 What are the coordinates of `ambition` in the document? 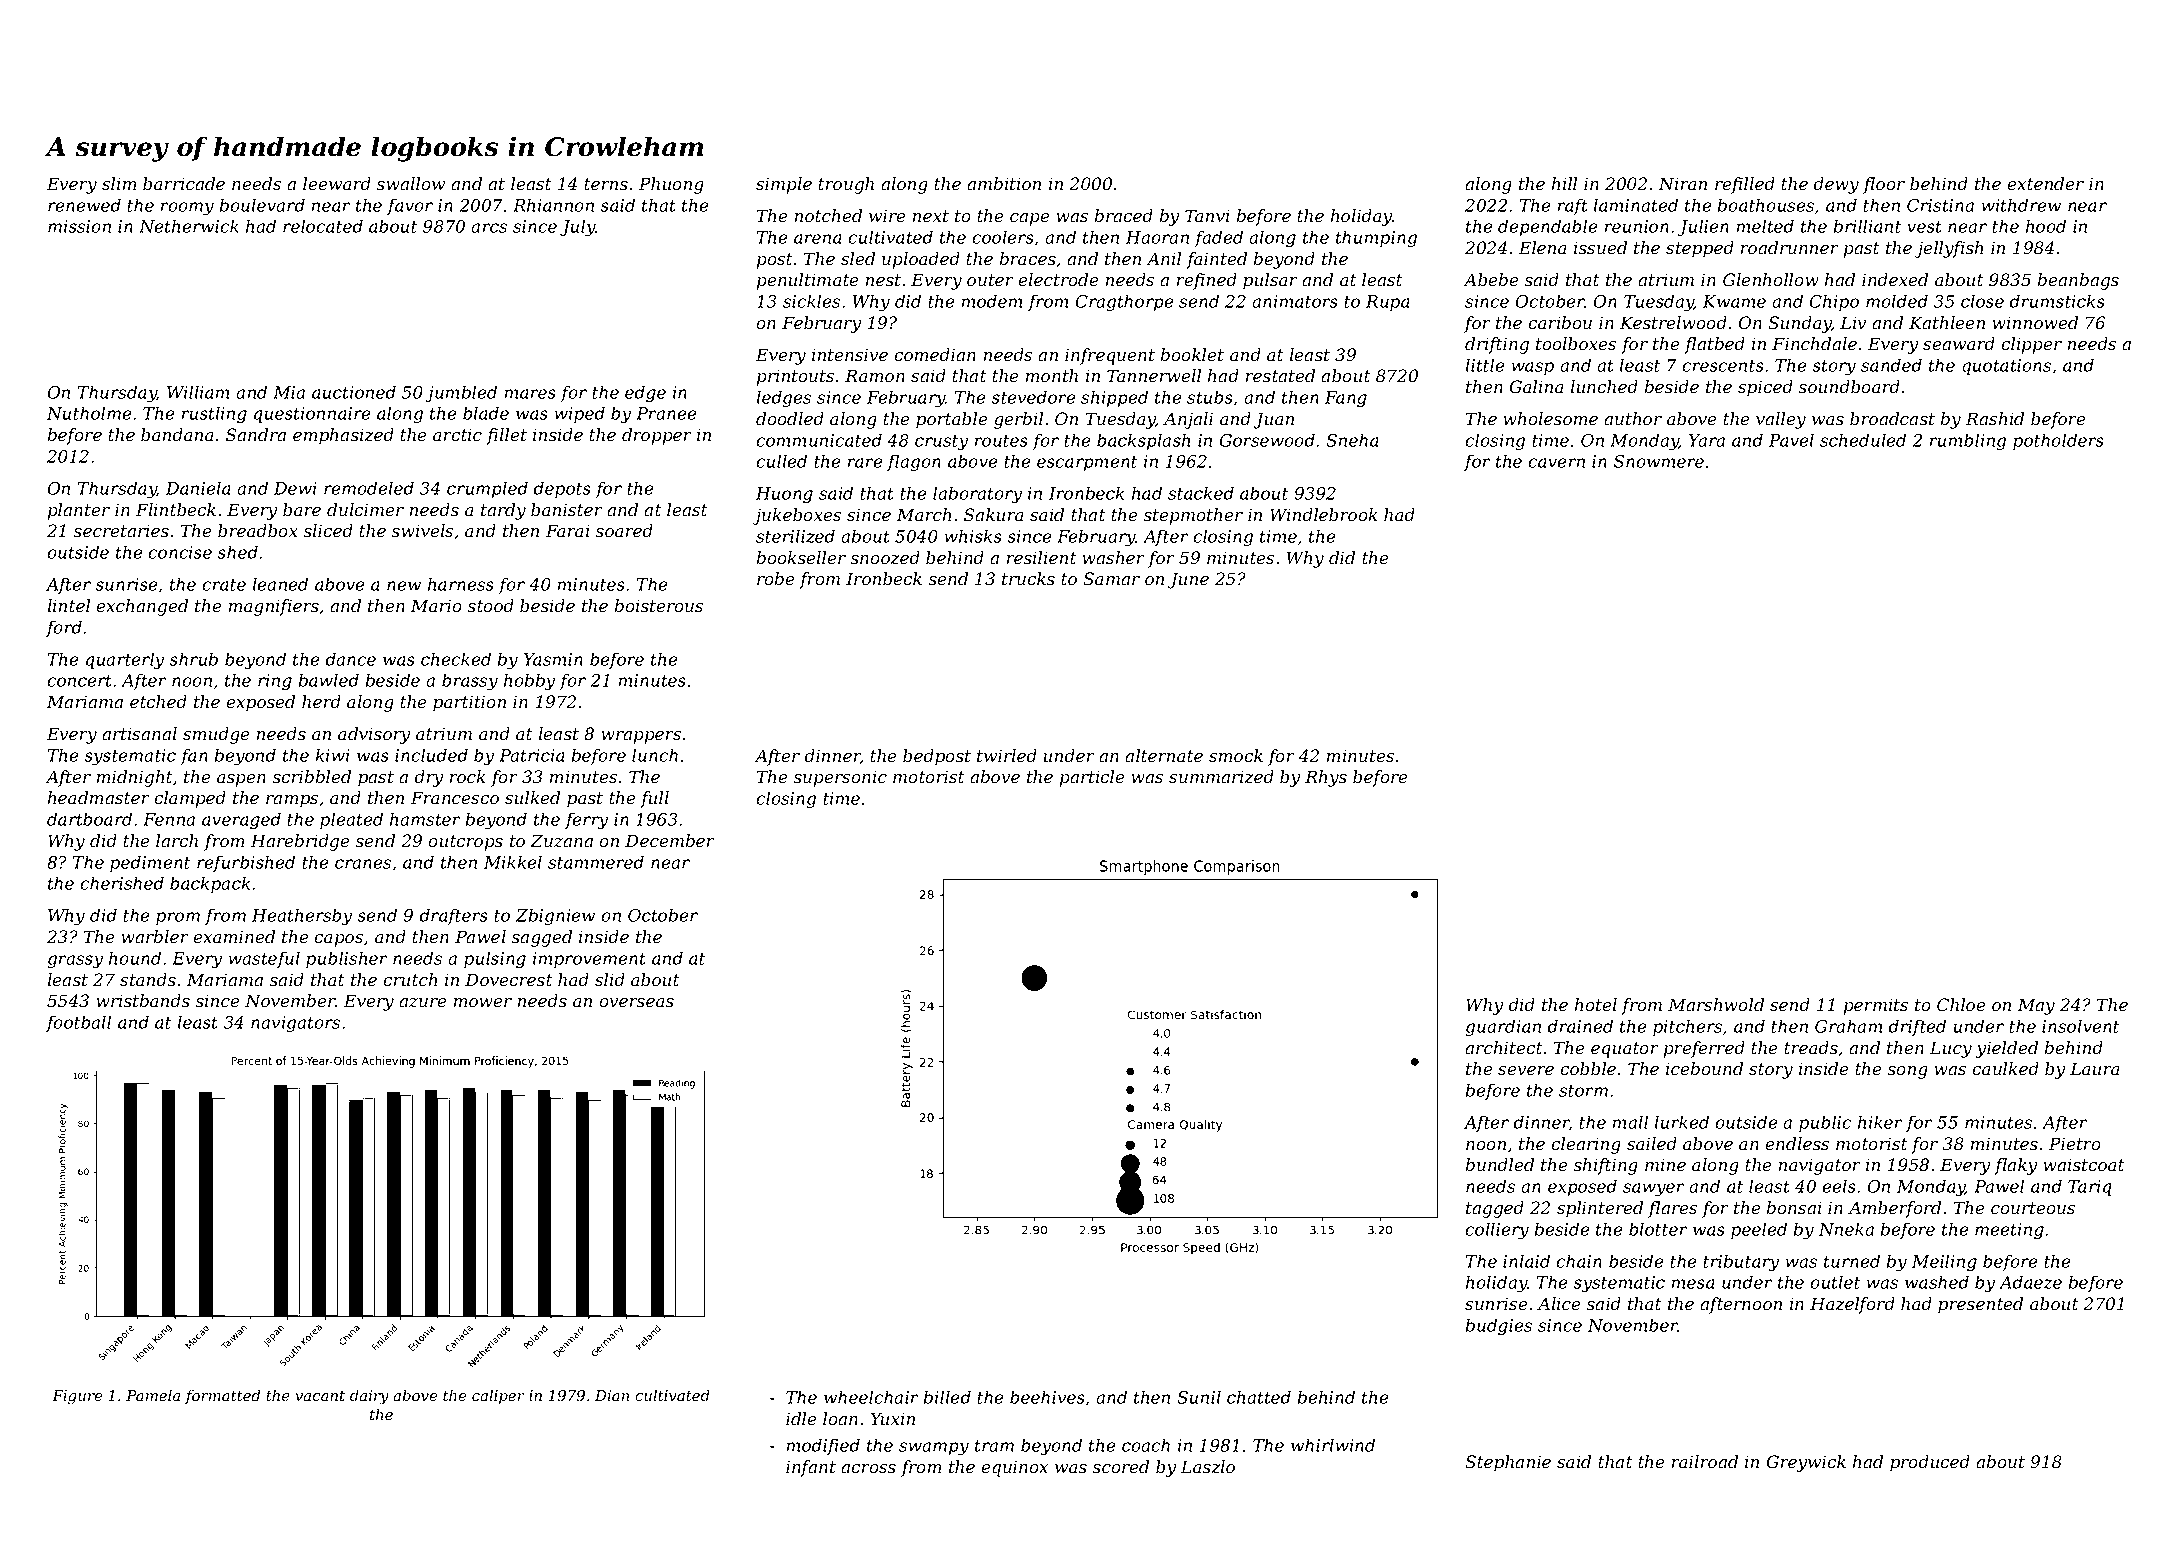 It's located at (1004, 184).
